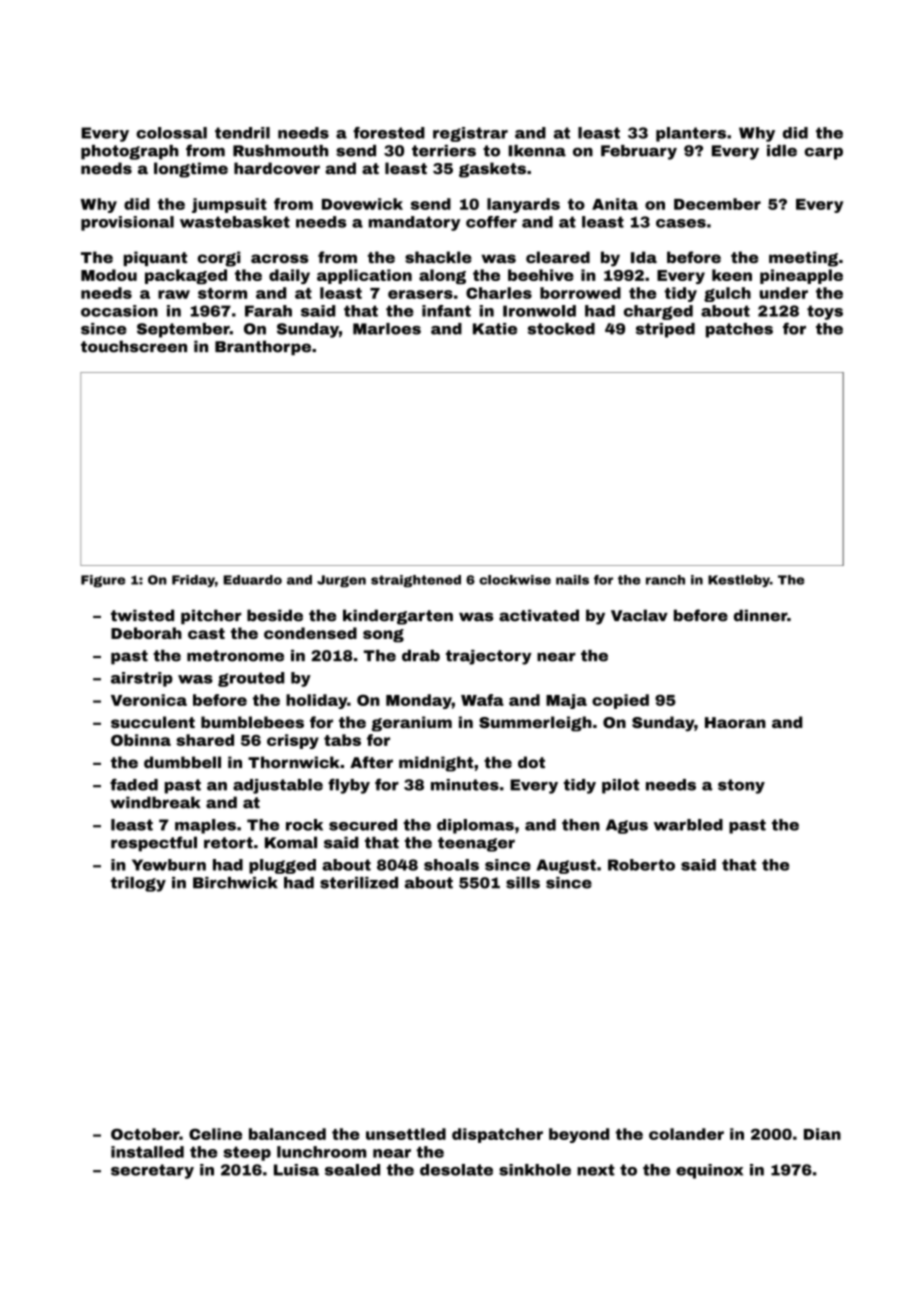  I want to click on secretary, so click(152, 1171).
